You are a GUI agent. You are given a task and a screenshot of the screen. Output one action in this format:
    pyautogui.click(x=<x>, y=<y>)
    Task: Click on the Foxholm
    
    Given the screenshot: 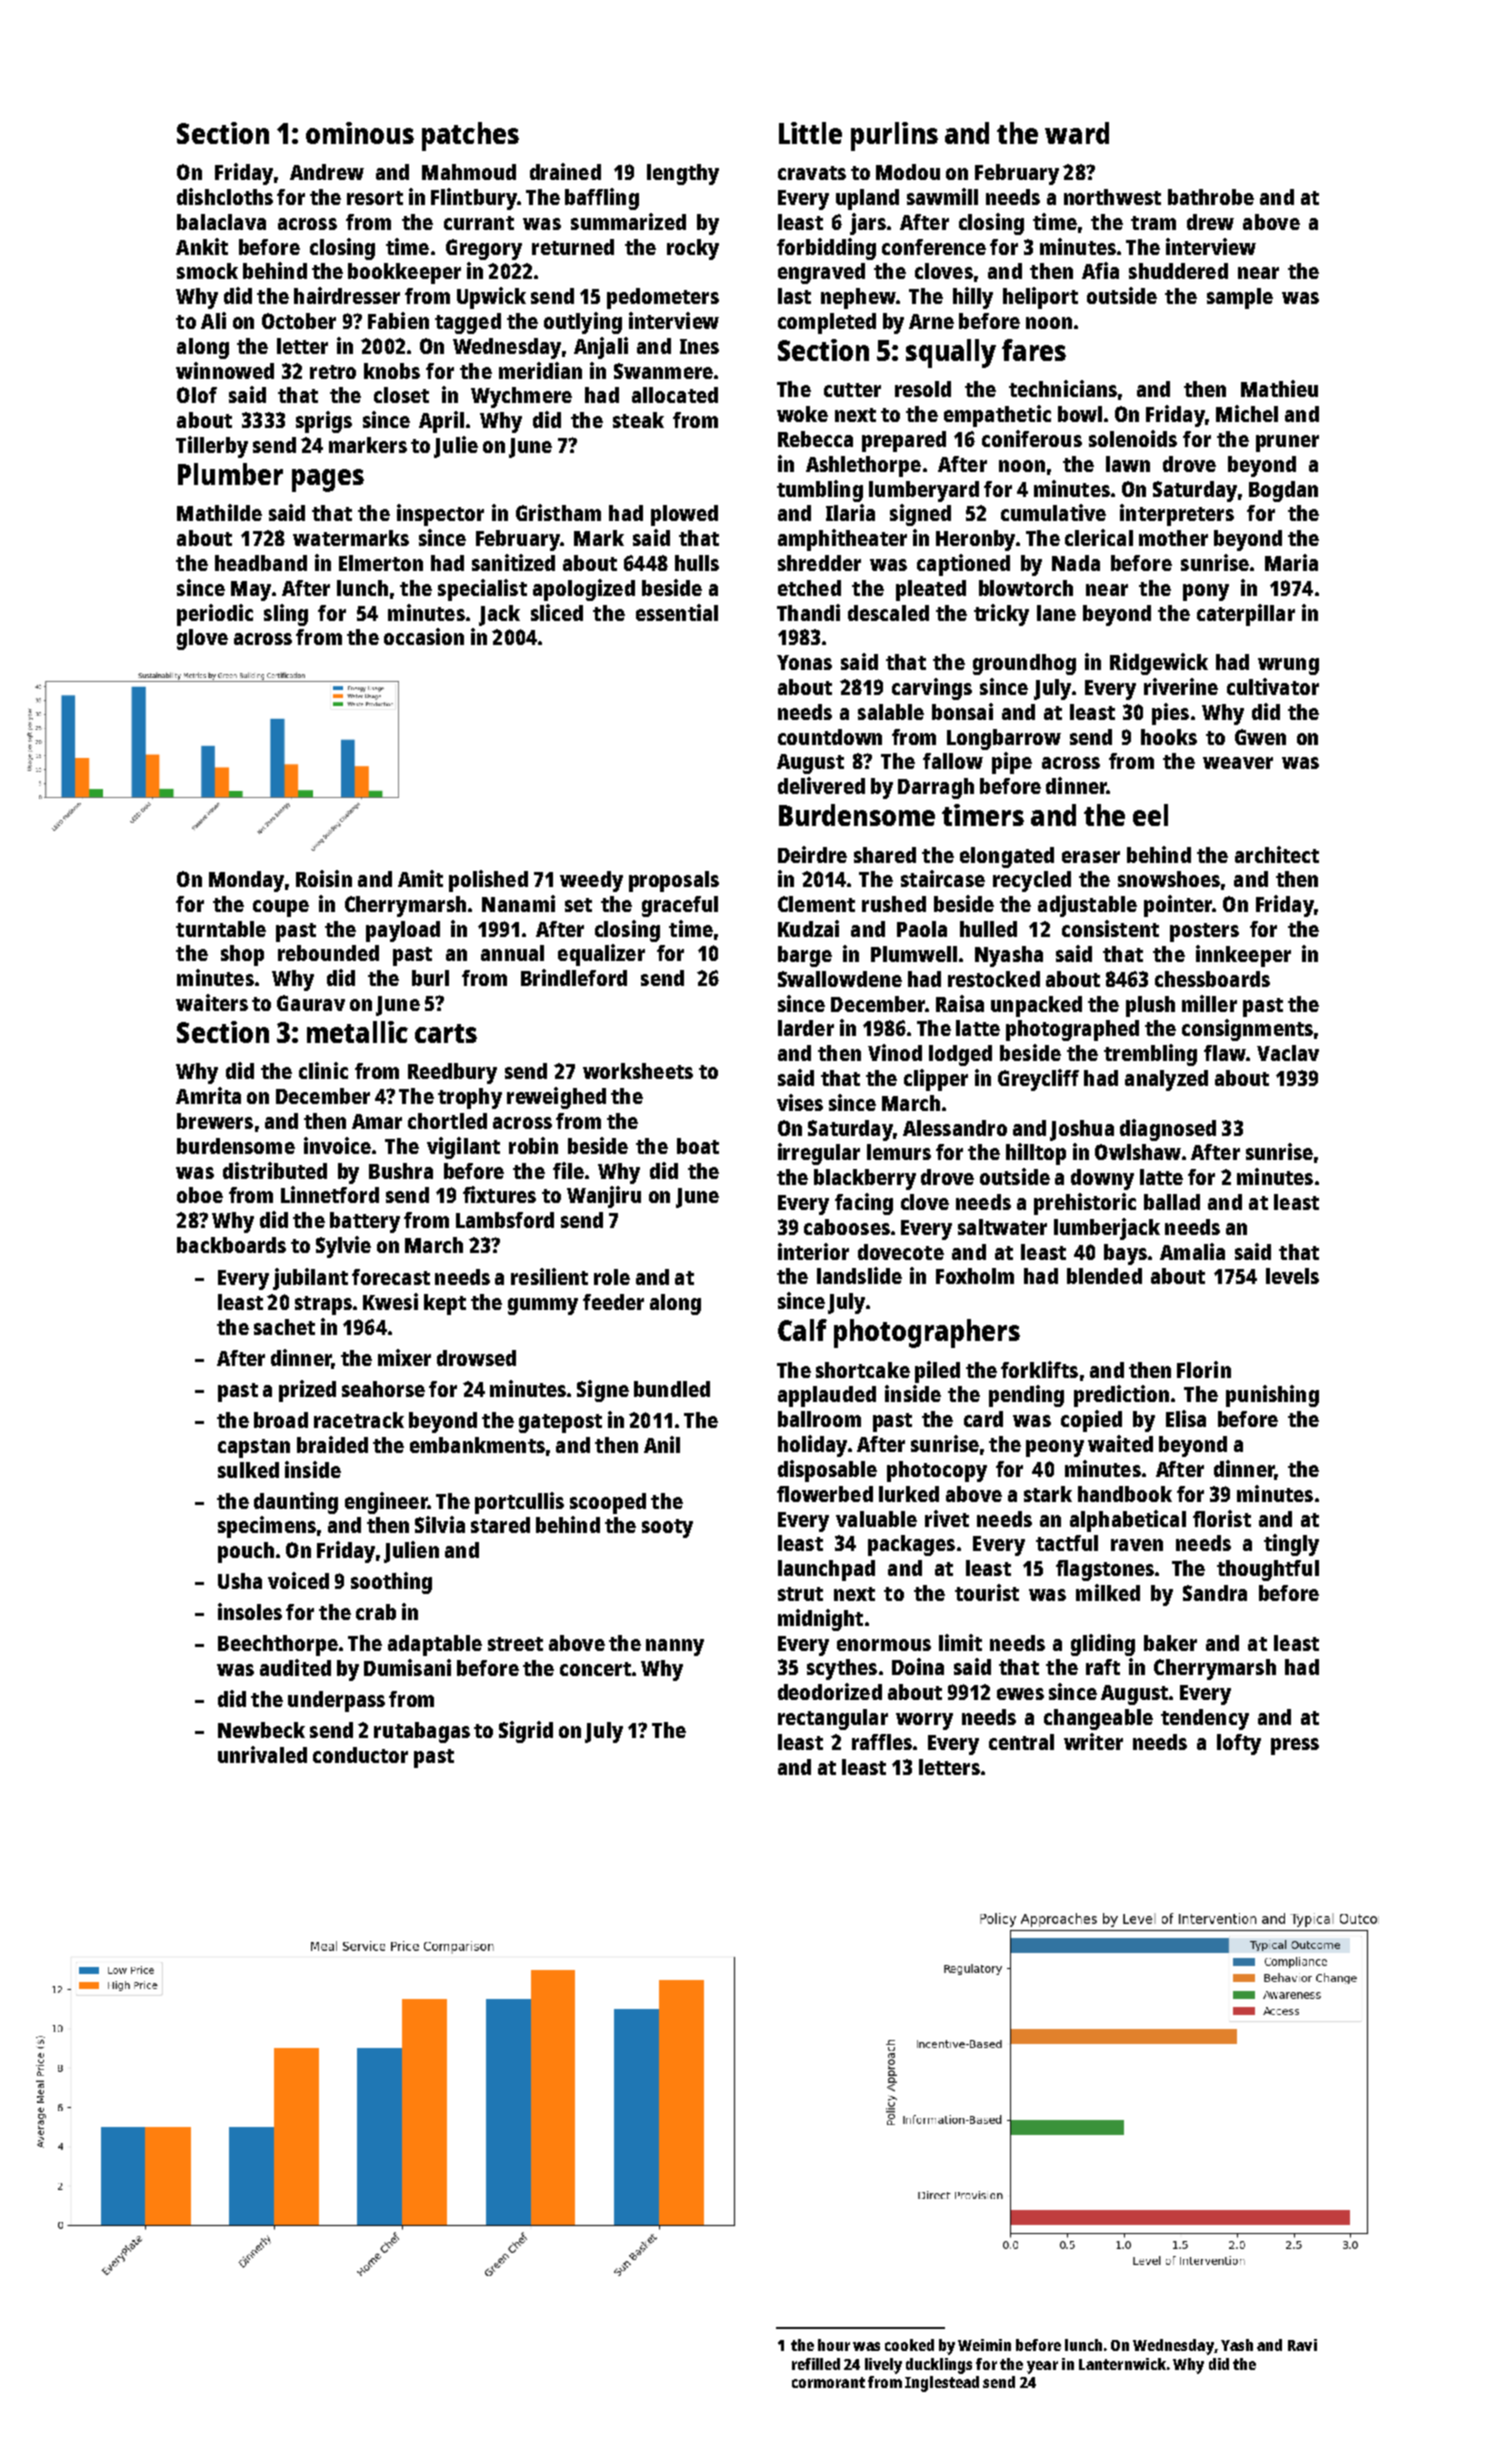 What is the action you would take?
    pyautogui.click(x=975, y=1276)
